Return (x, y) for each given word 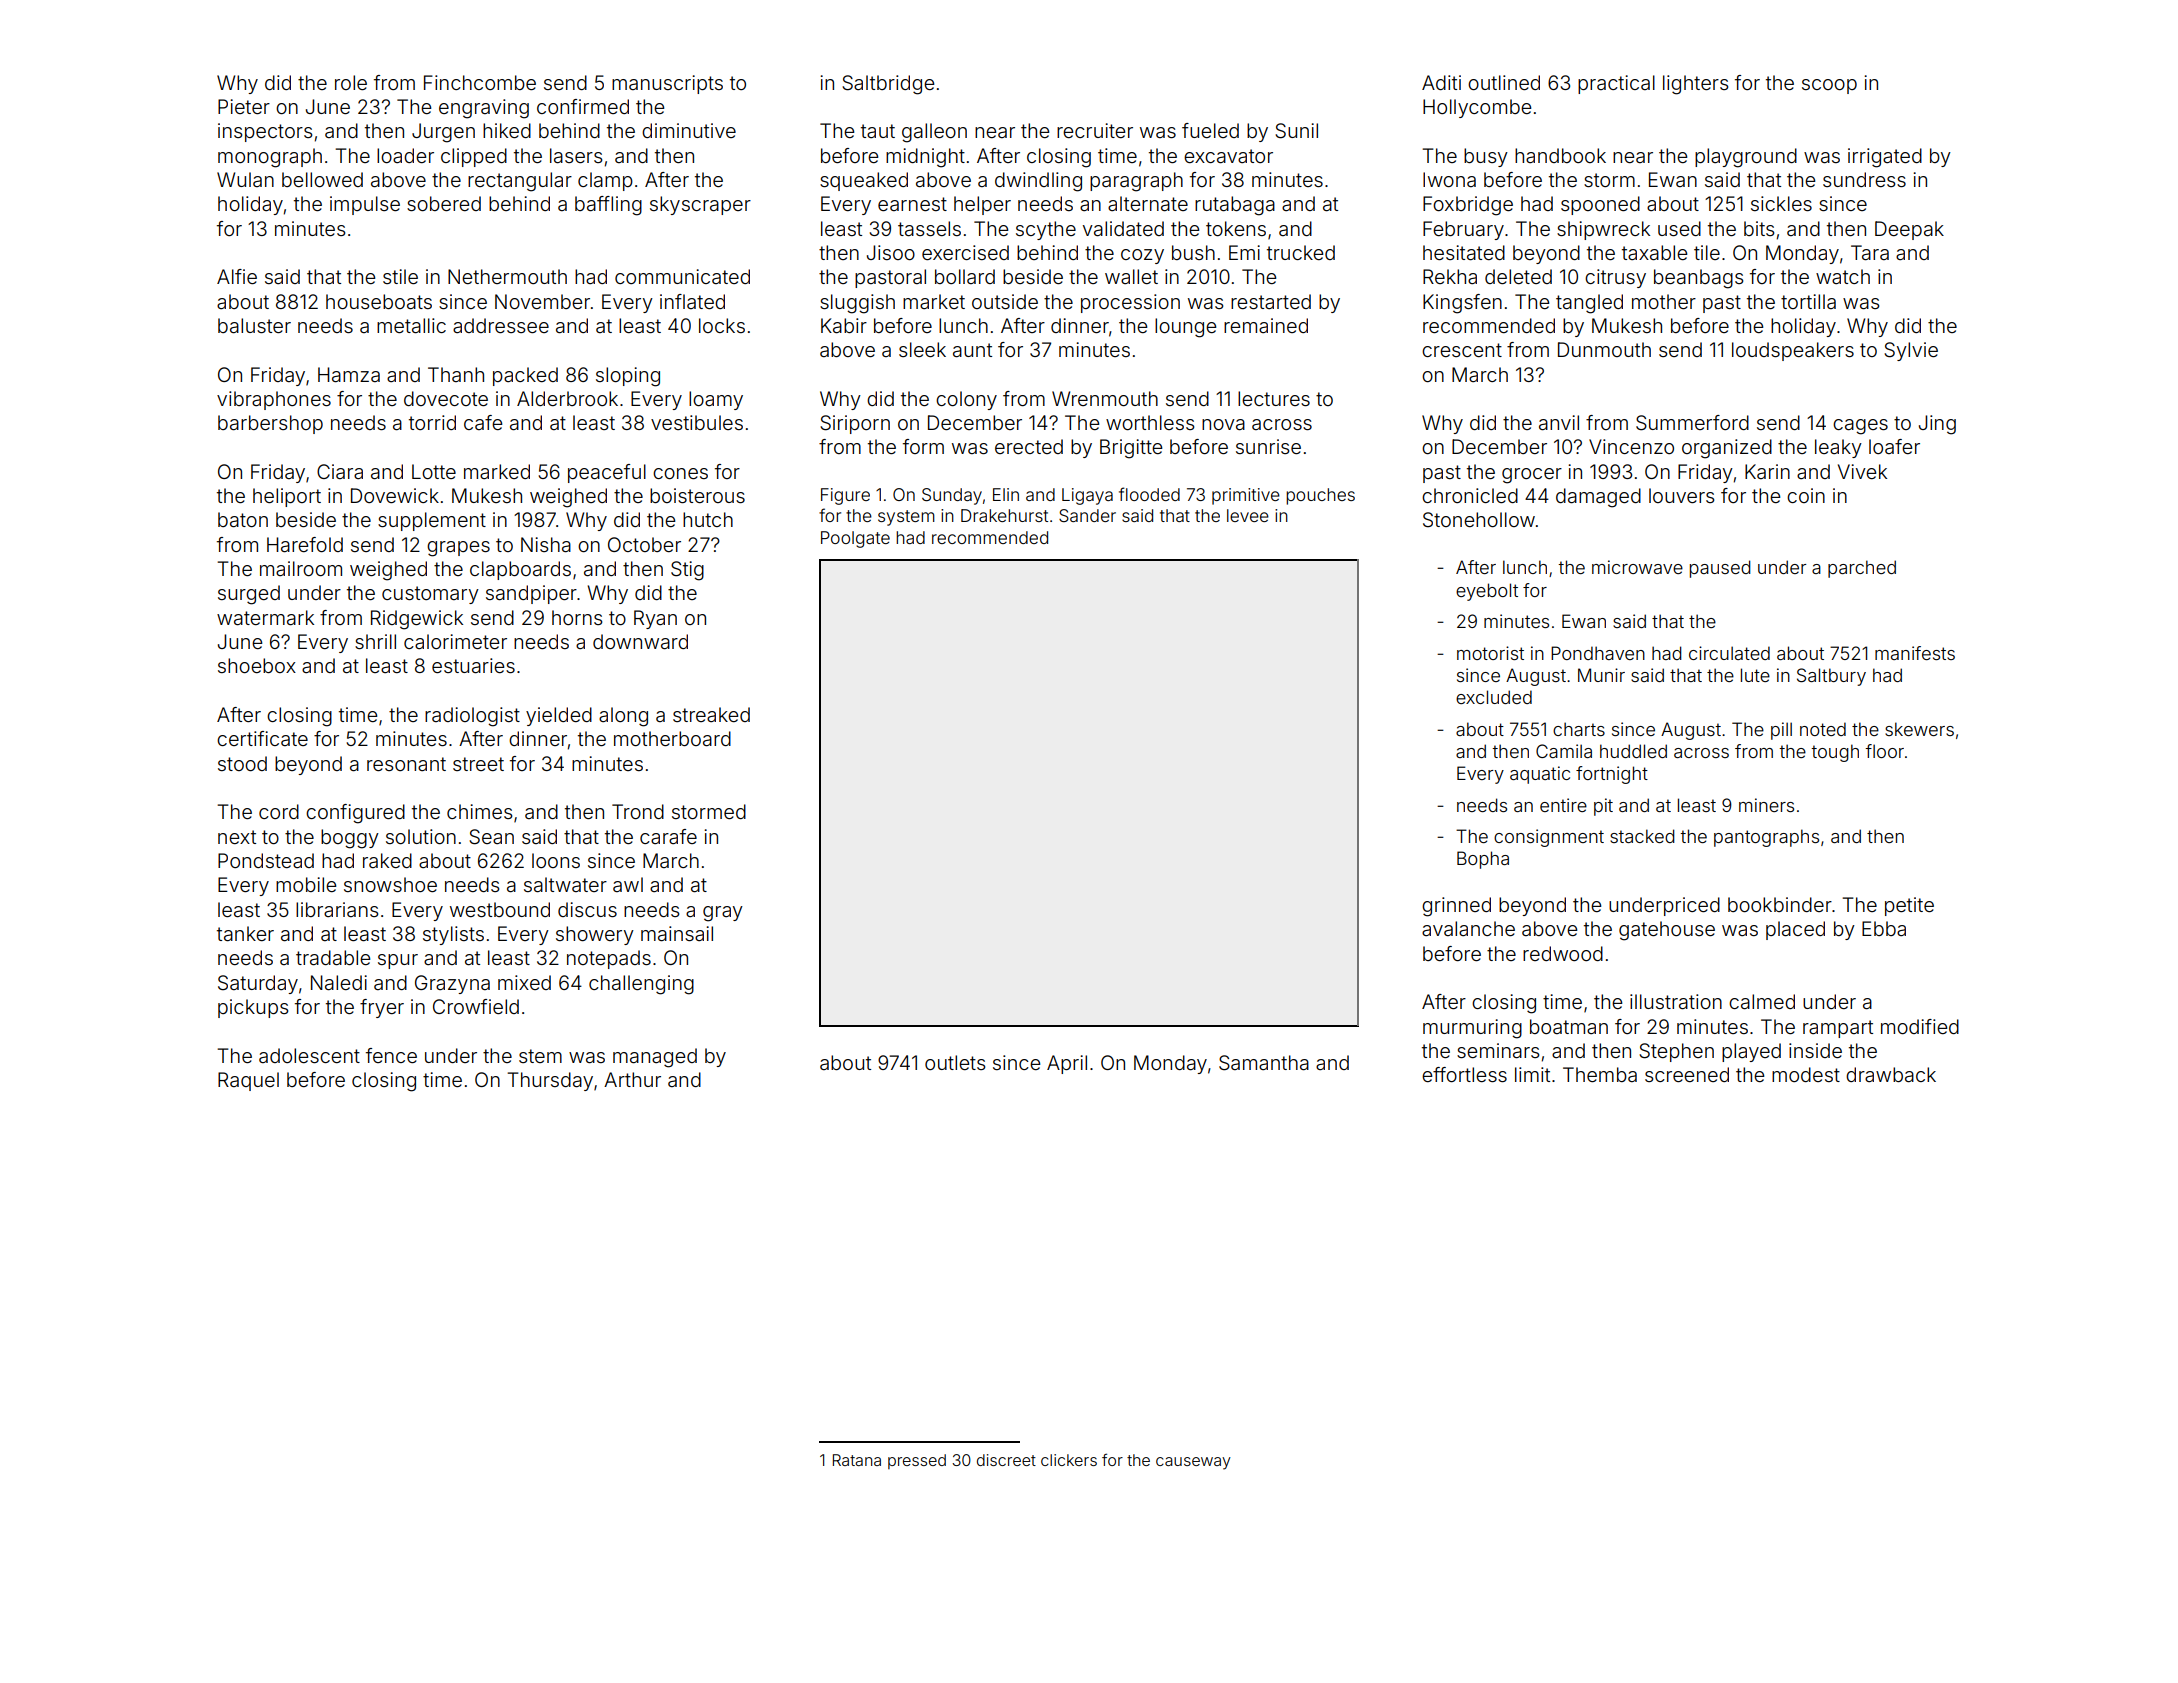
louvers (1681, 495)
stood (242, 763)
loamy (716, 400)
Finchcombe (480, 82)
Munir (1601, 675)
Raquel (248, 1081)
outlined (1504, 82)
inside (1815, 1050)
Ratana (857, 1460)
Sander (1087, 515)
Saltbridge (888, 85)
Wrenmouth (1105, 398)
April (1067, 1064)
